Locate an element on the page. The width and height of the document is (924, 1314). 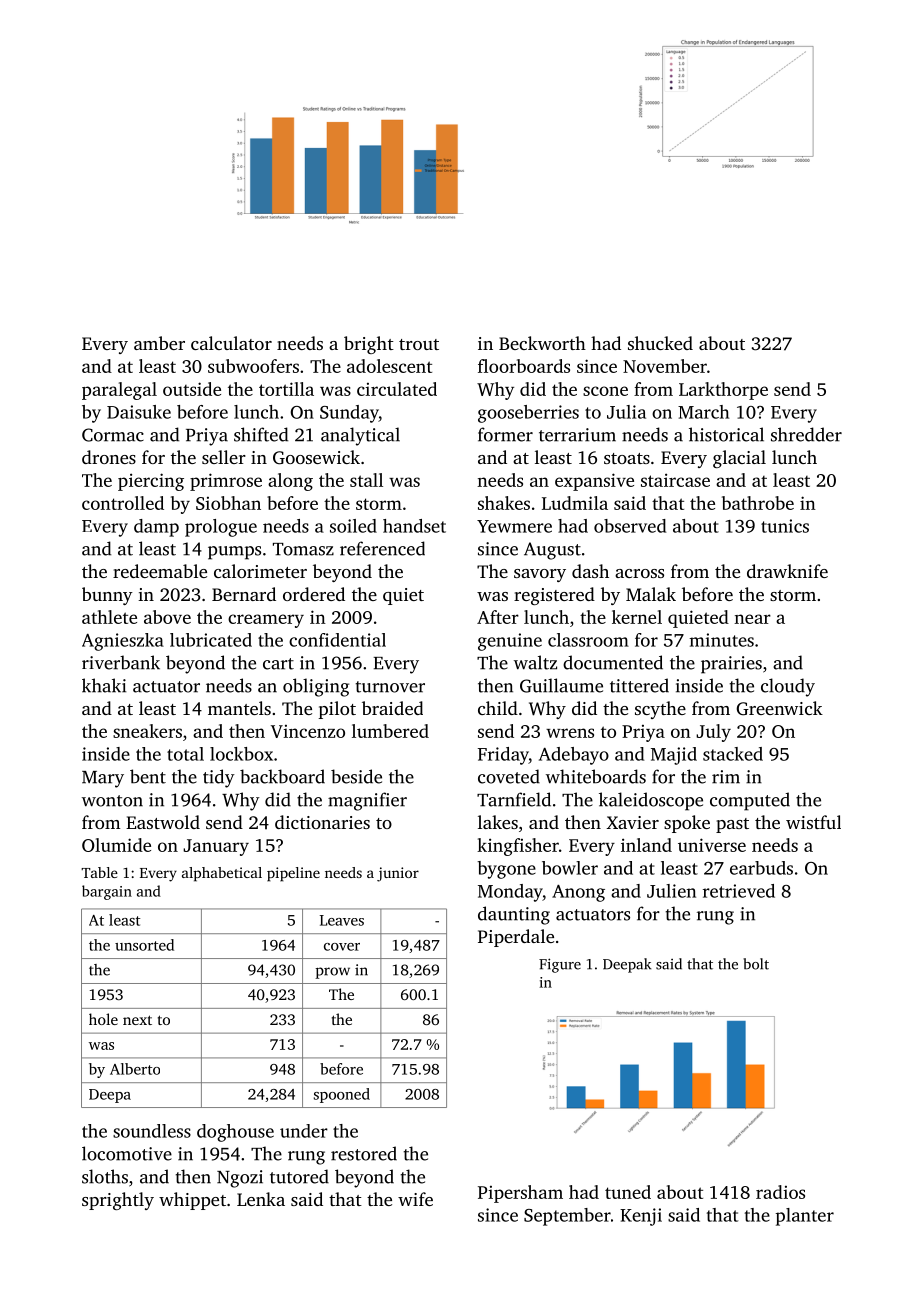
observed is located at coordinates (630, 526).
